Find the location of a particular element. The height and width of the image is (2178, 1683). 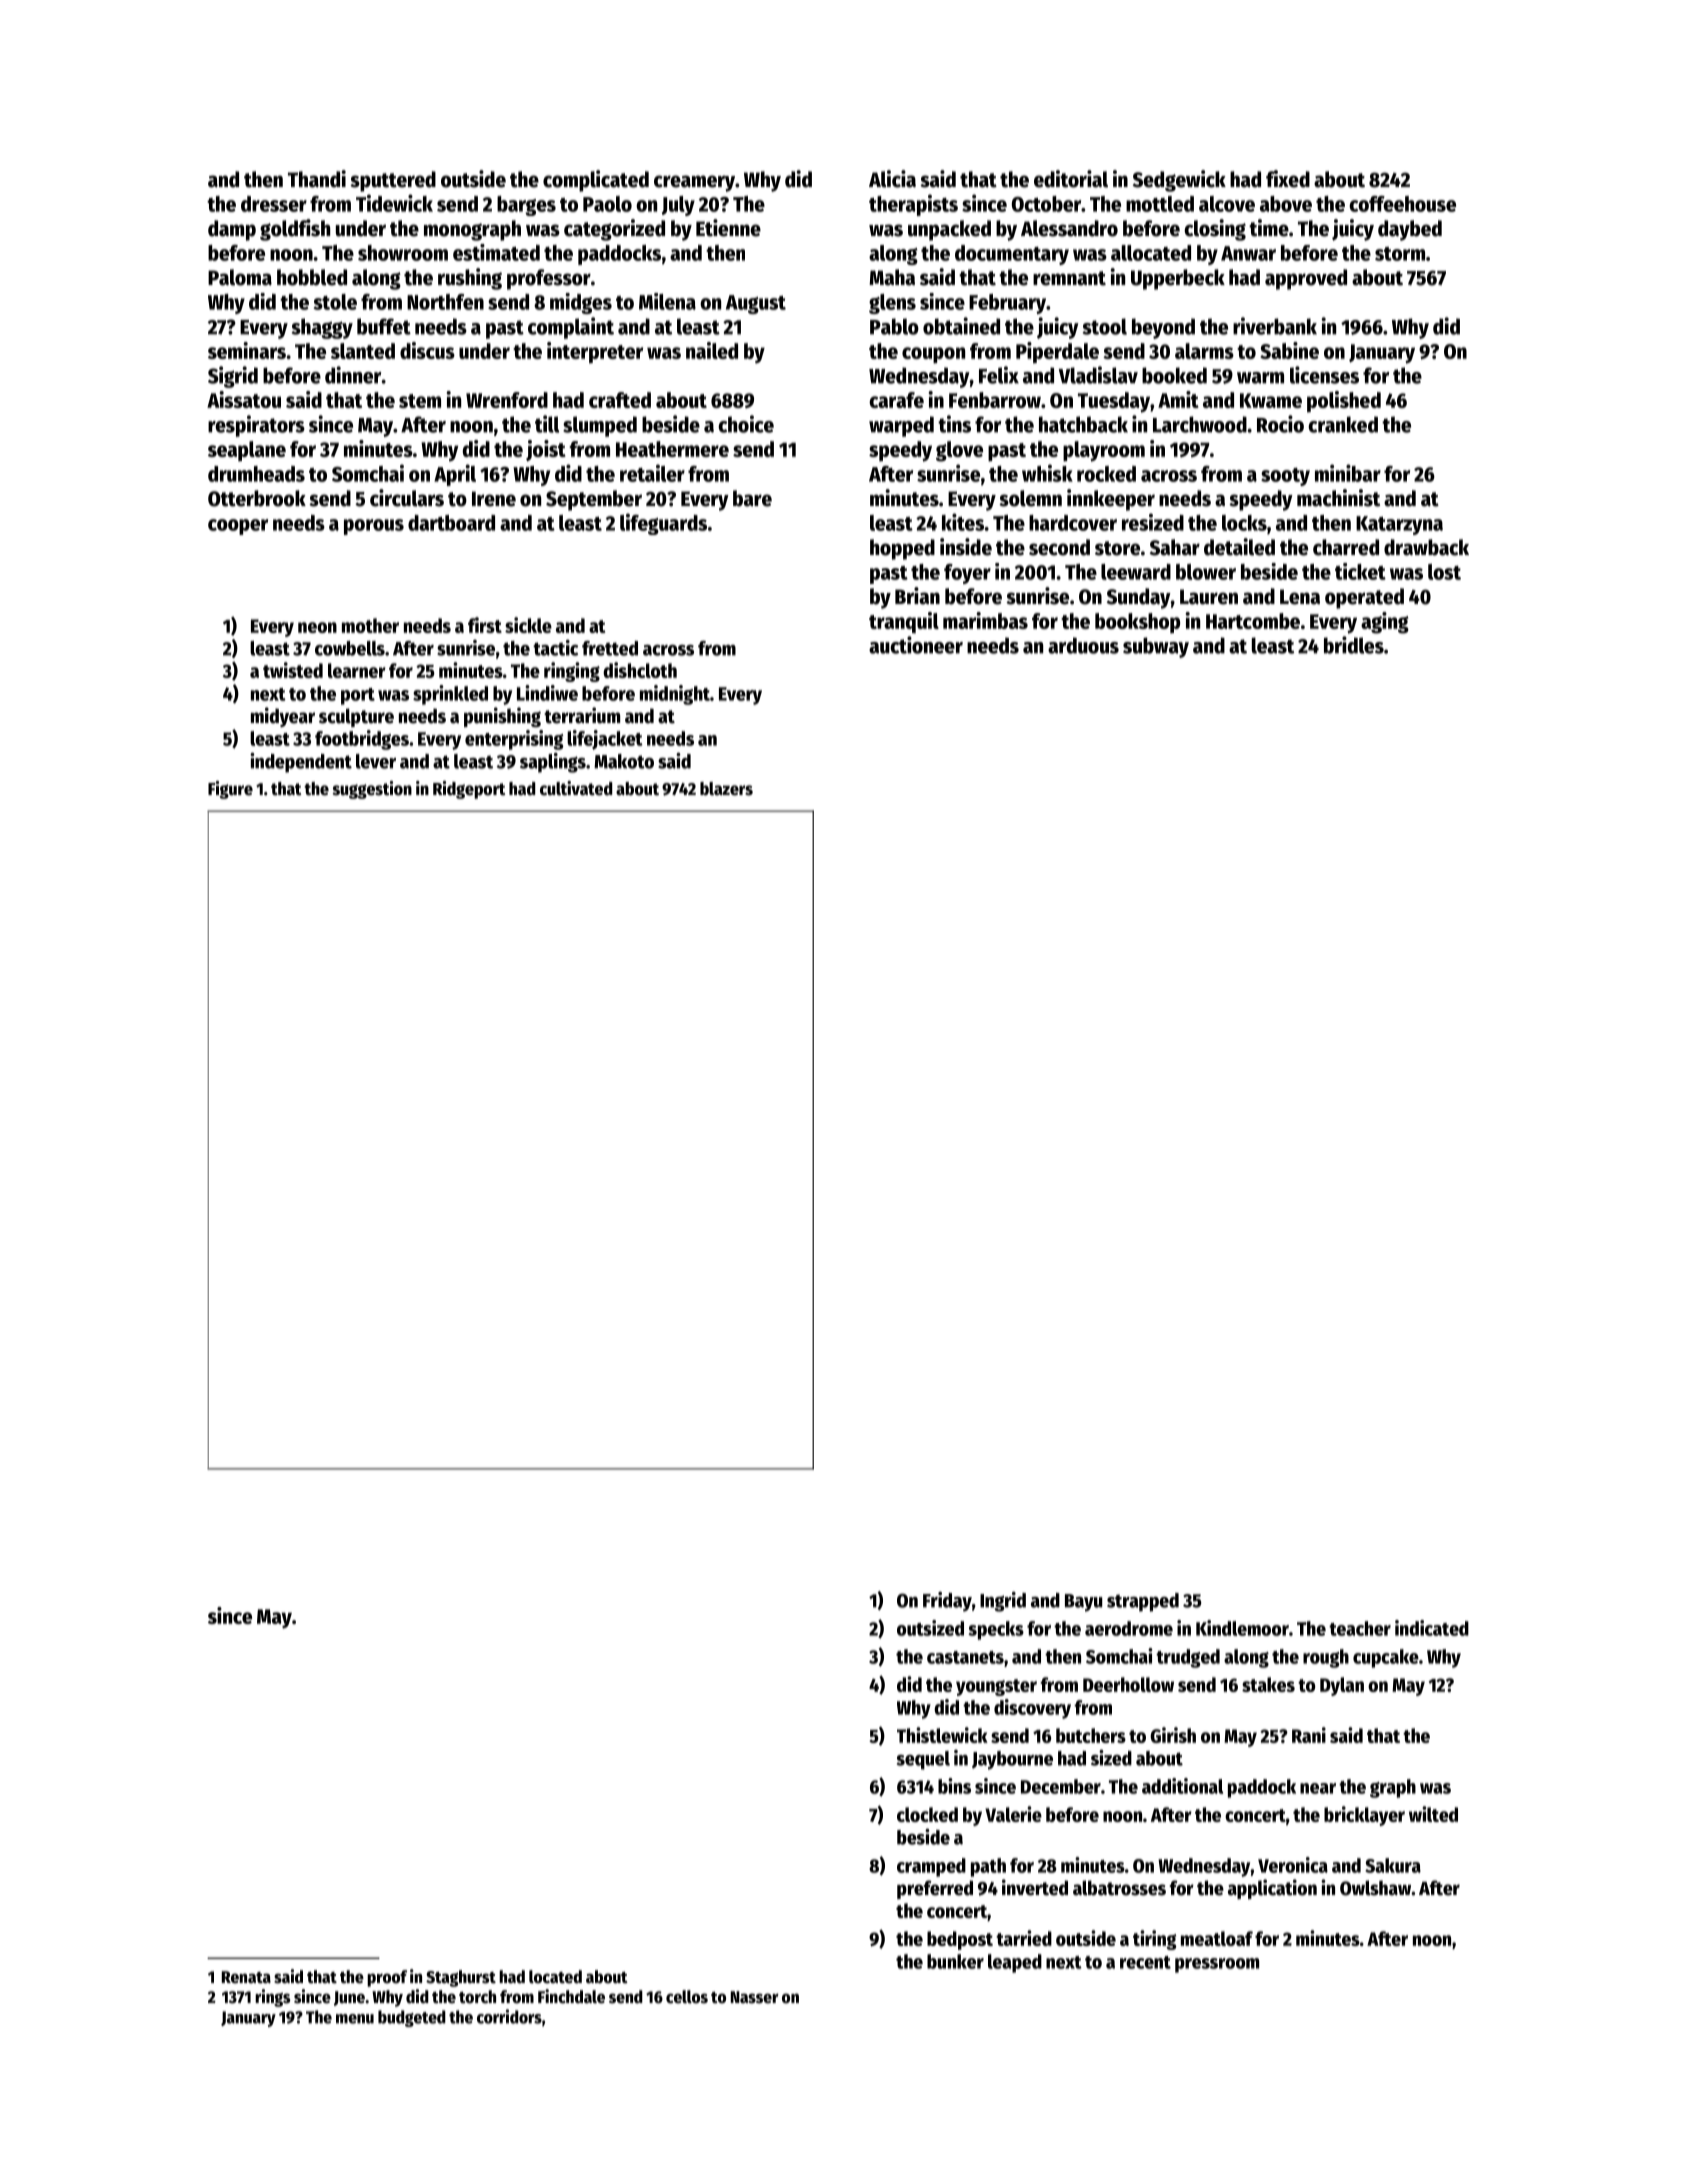

cellos is located at coordinates (687, 1997).
